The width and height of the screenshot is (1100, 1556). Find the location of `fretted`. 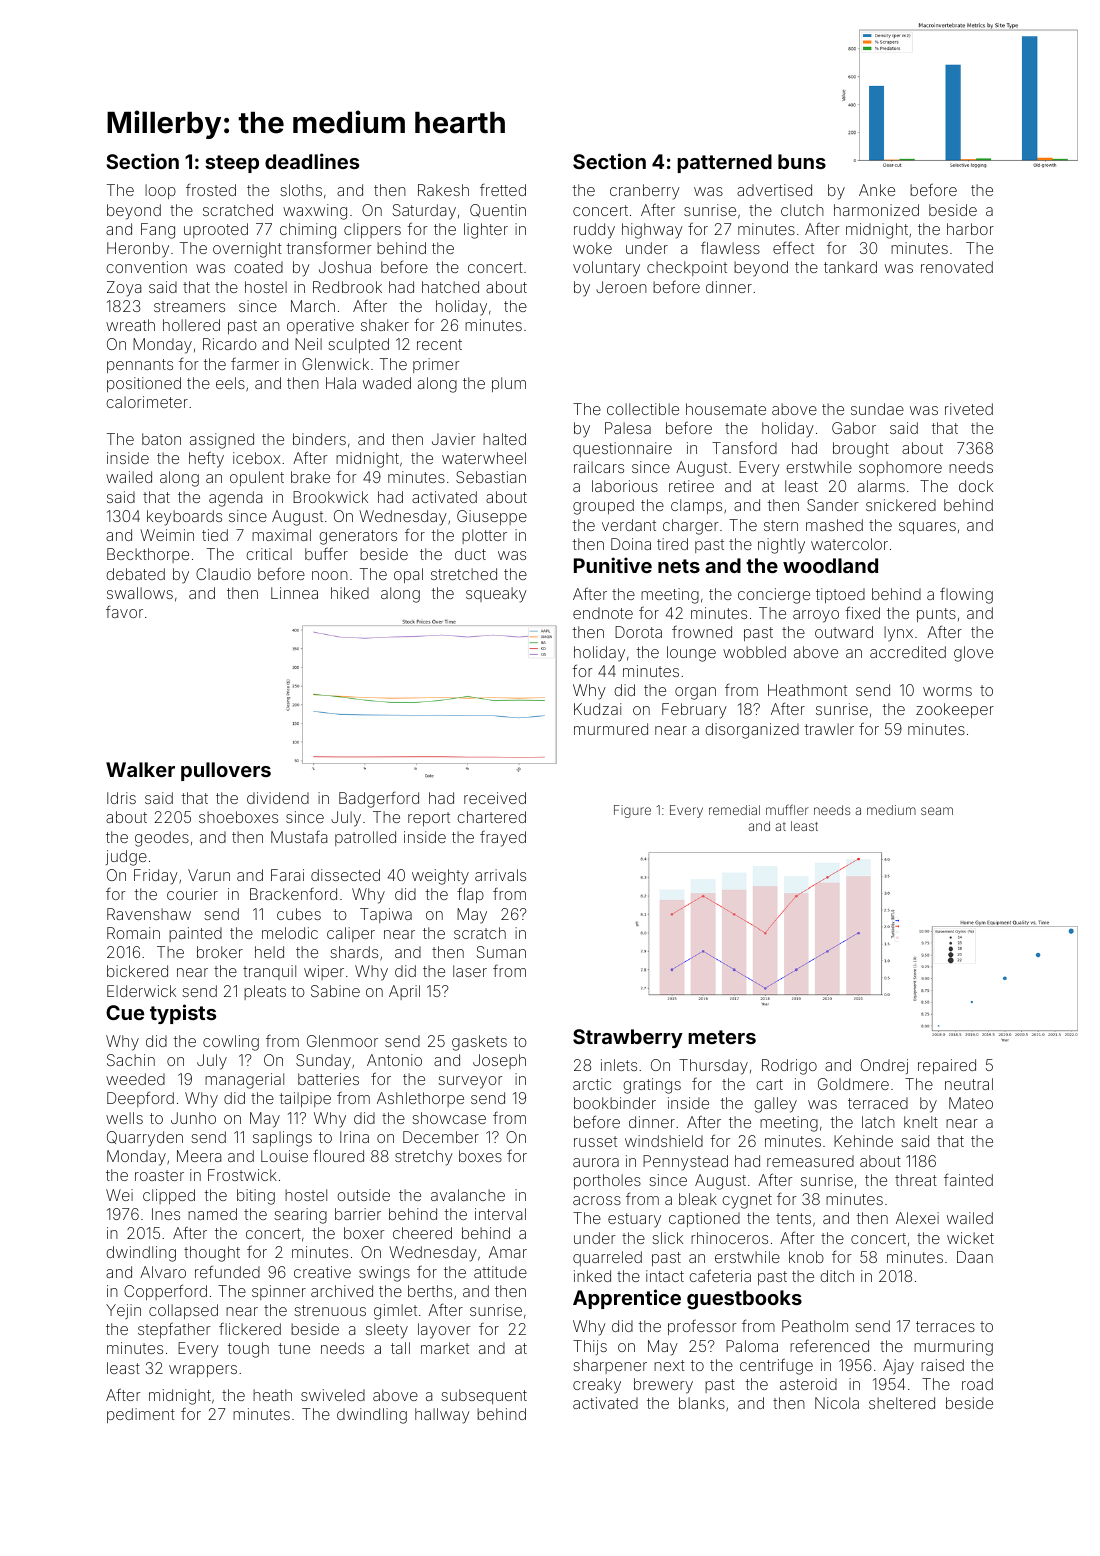

fretted is located at coordinates (503, 189).
